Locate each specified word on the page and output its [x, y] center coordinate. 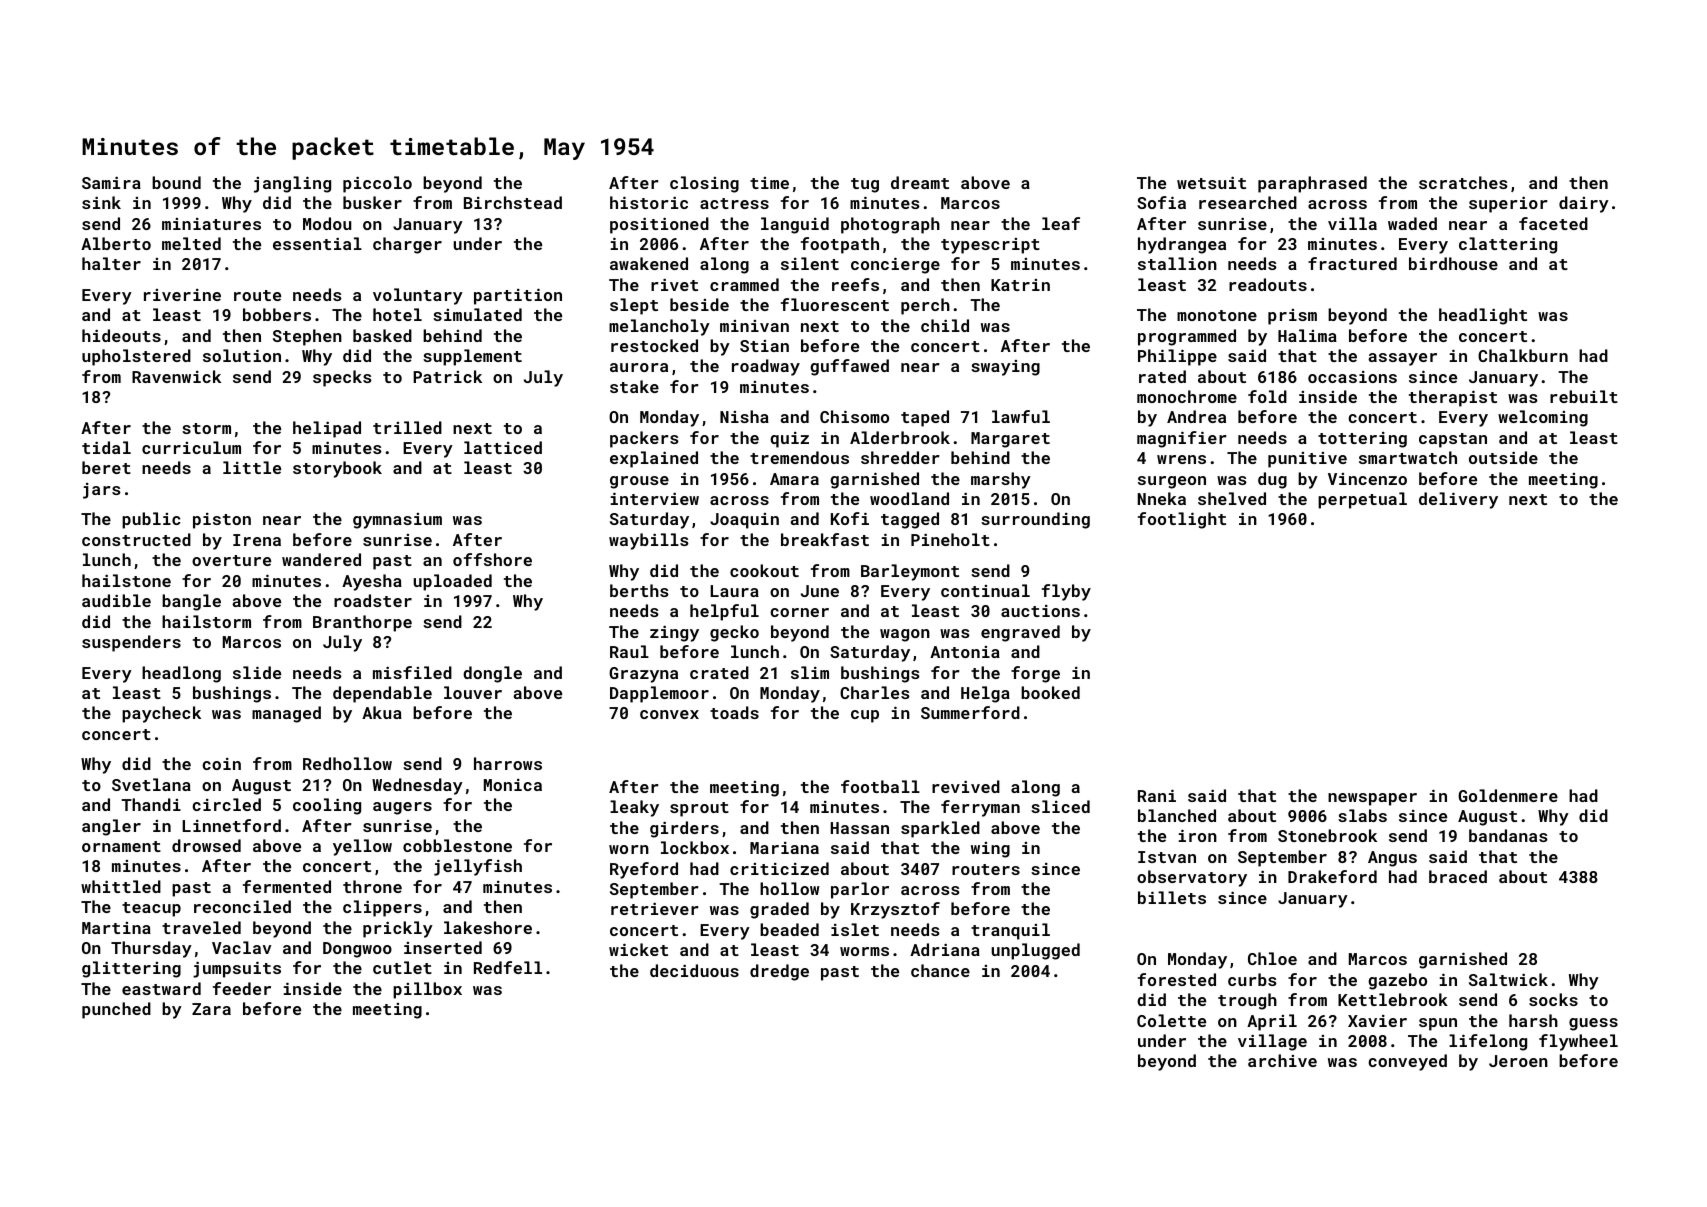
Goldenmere [1508, 795]
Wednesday [417, 786]
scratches [1463, 182]
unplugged [1035, 951]
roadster [373, 600]
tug [865, 185]
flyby [1066, 592]
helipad [327, 429]
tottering [1362, 440]
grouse [639, 482]
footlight [1182, 520]
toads [734, 712]
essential [317, 243]
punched [116, 1010]
